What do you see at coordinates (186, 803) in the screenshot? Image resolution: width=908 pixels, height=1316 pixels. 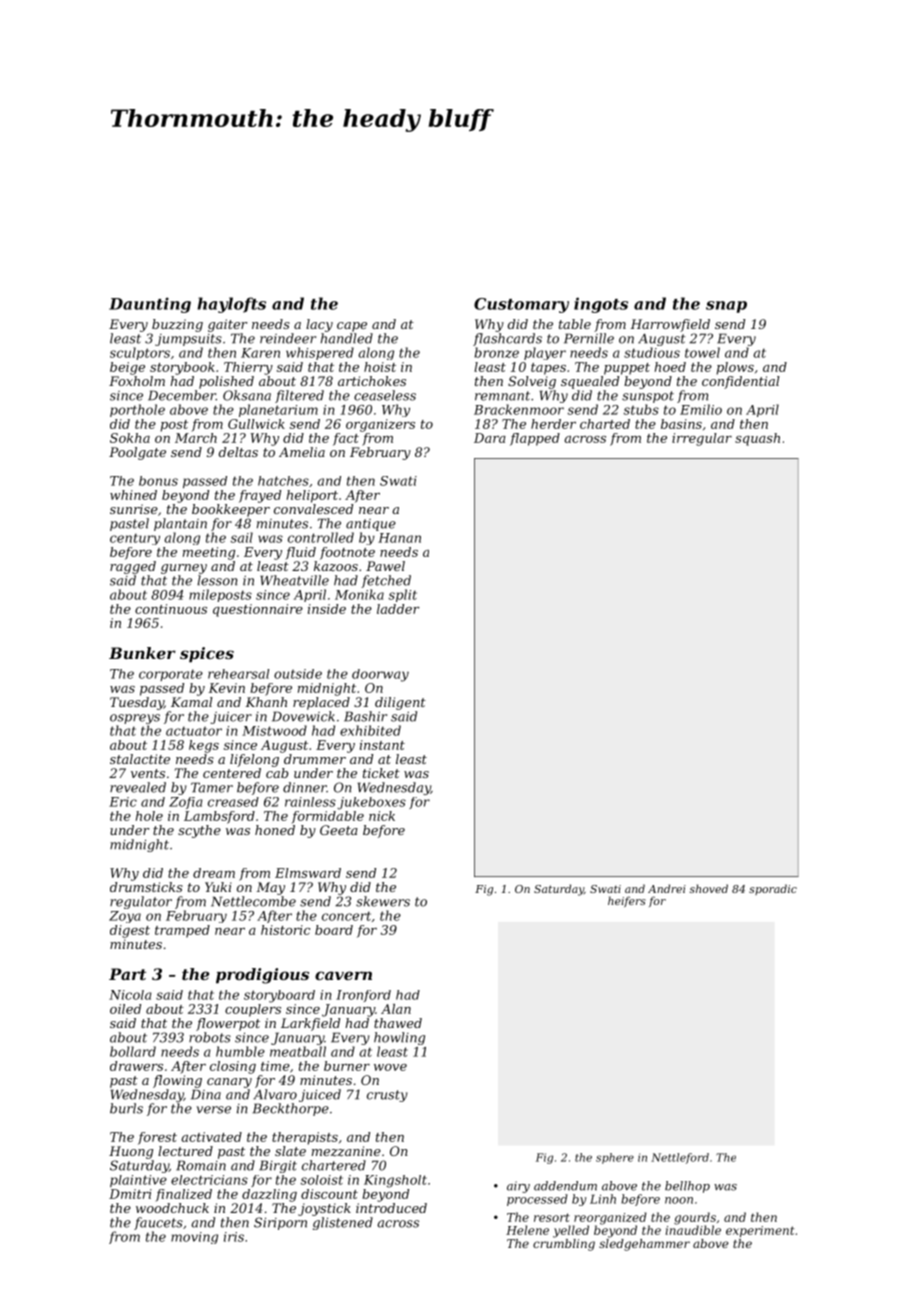 I see `Zofia` at bounding box center [186, 803].
